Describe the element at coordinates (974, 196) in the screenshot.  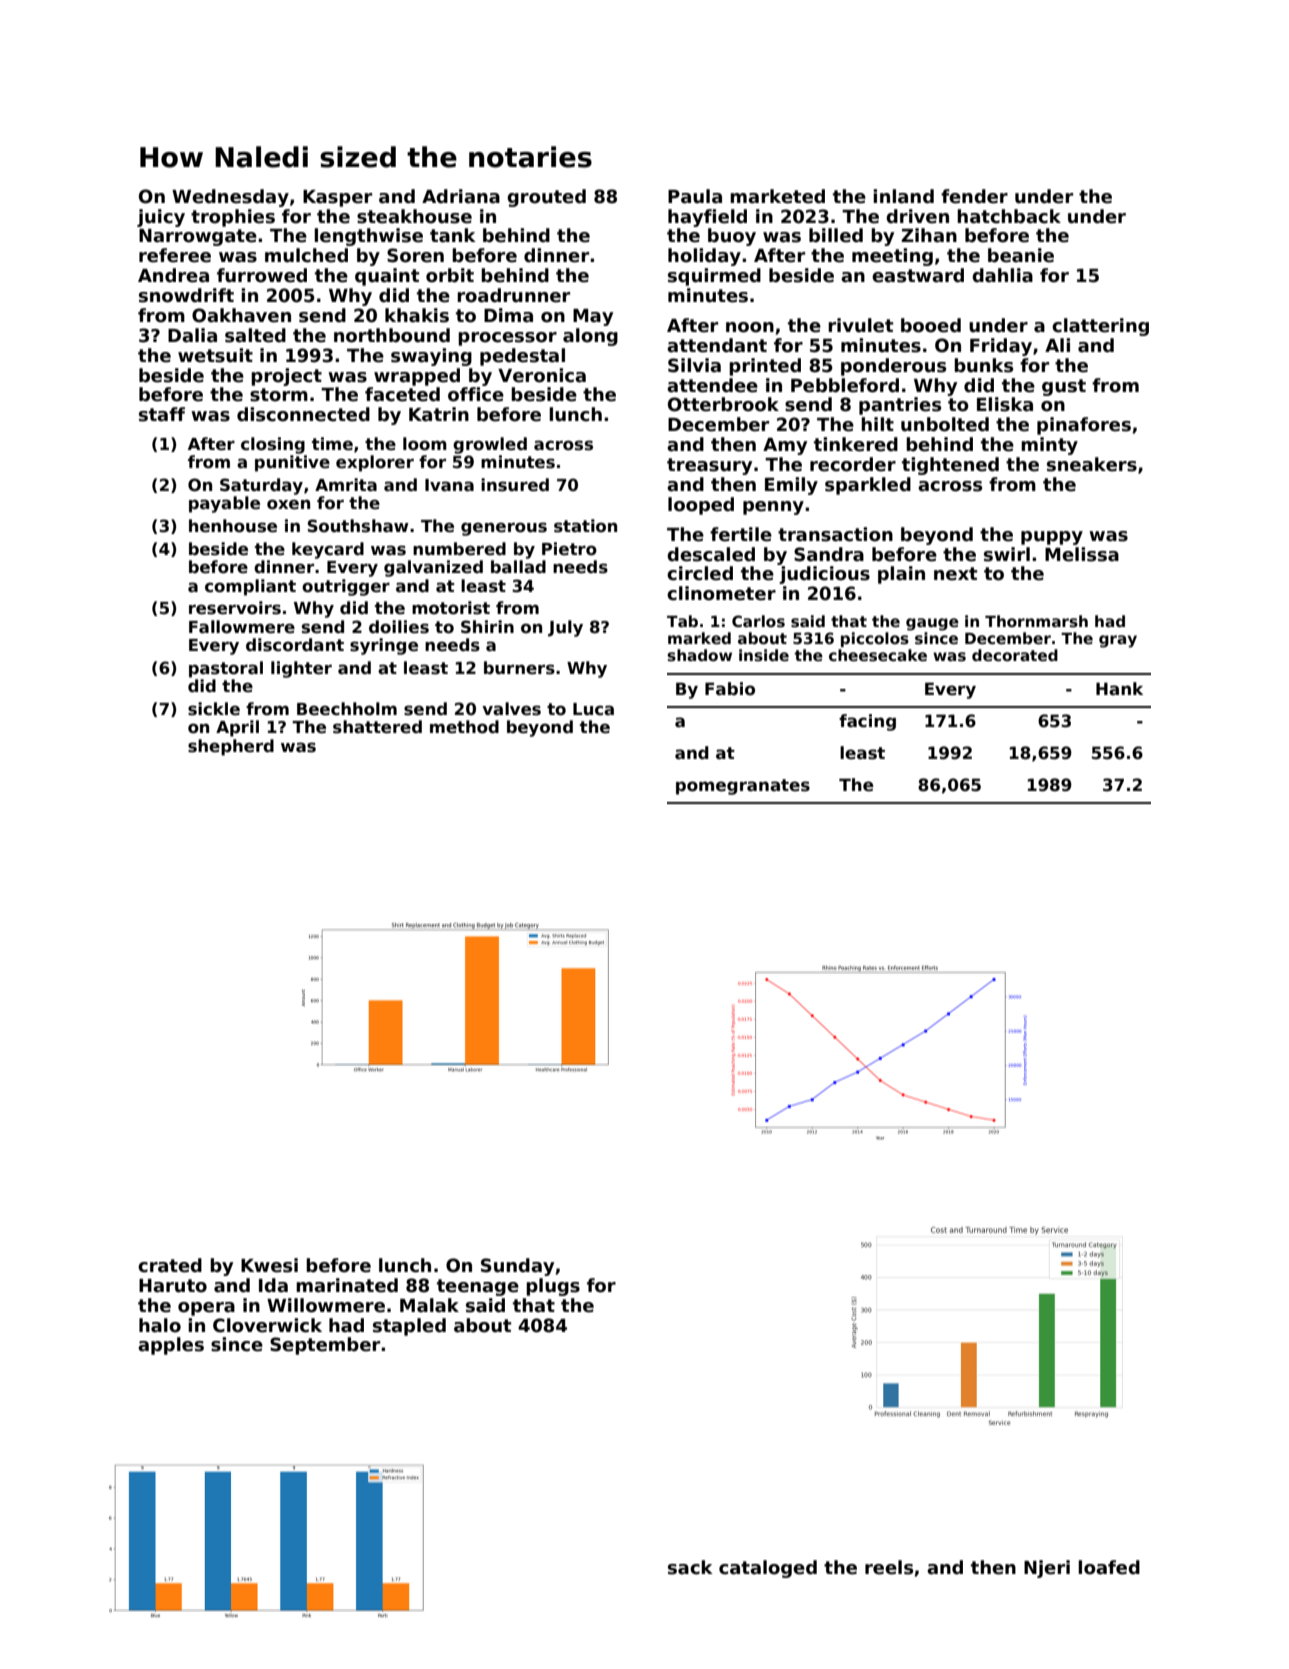
I see `fender` at that location.
